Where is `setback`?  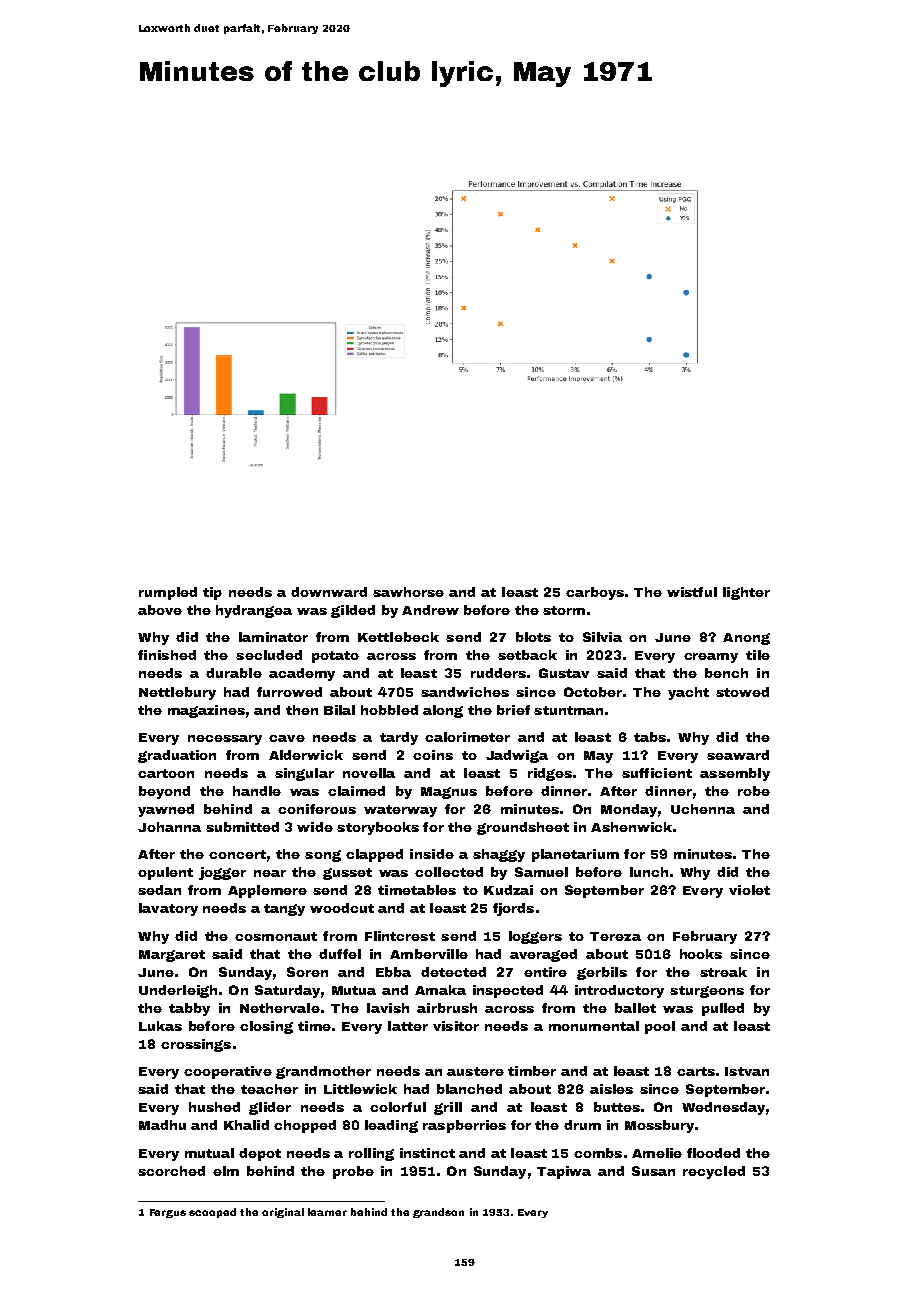
setback is located at coordinates (527, 655).
